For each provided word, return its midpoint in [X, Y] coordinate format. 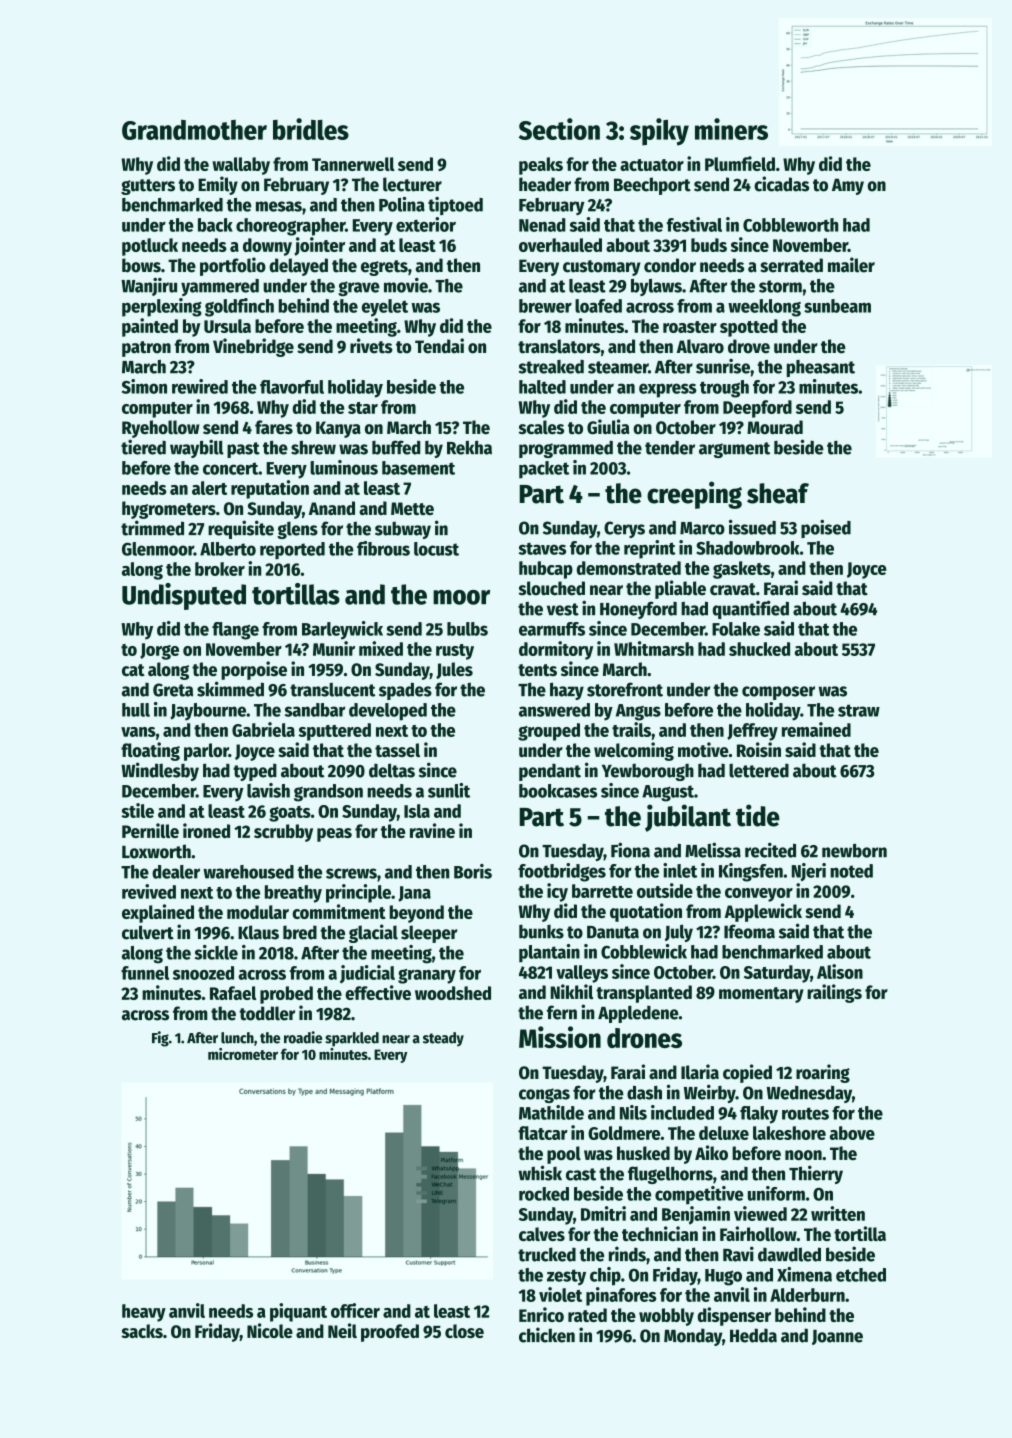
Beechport [652, 186]
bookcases [558, 791]
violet [560, 1294]
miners [731, 129]
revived [149, 891]
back [215, 225]
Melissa [713, 850]
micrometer [243, 1054]
